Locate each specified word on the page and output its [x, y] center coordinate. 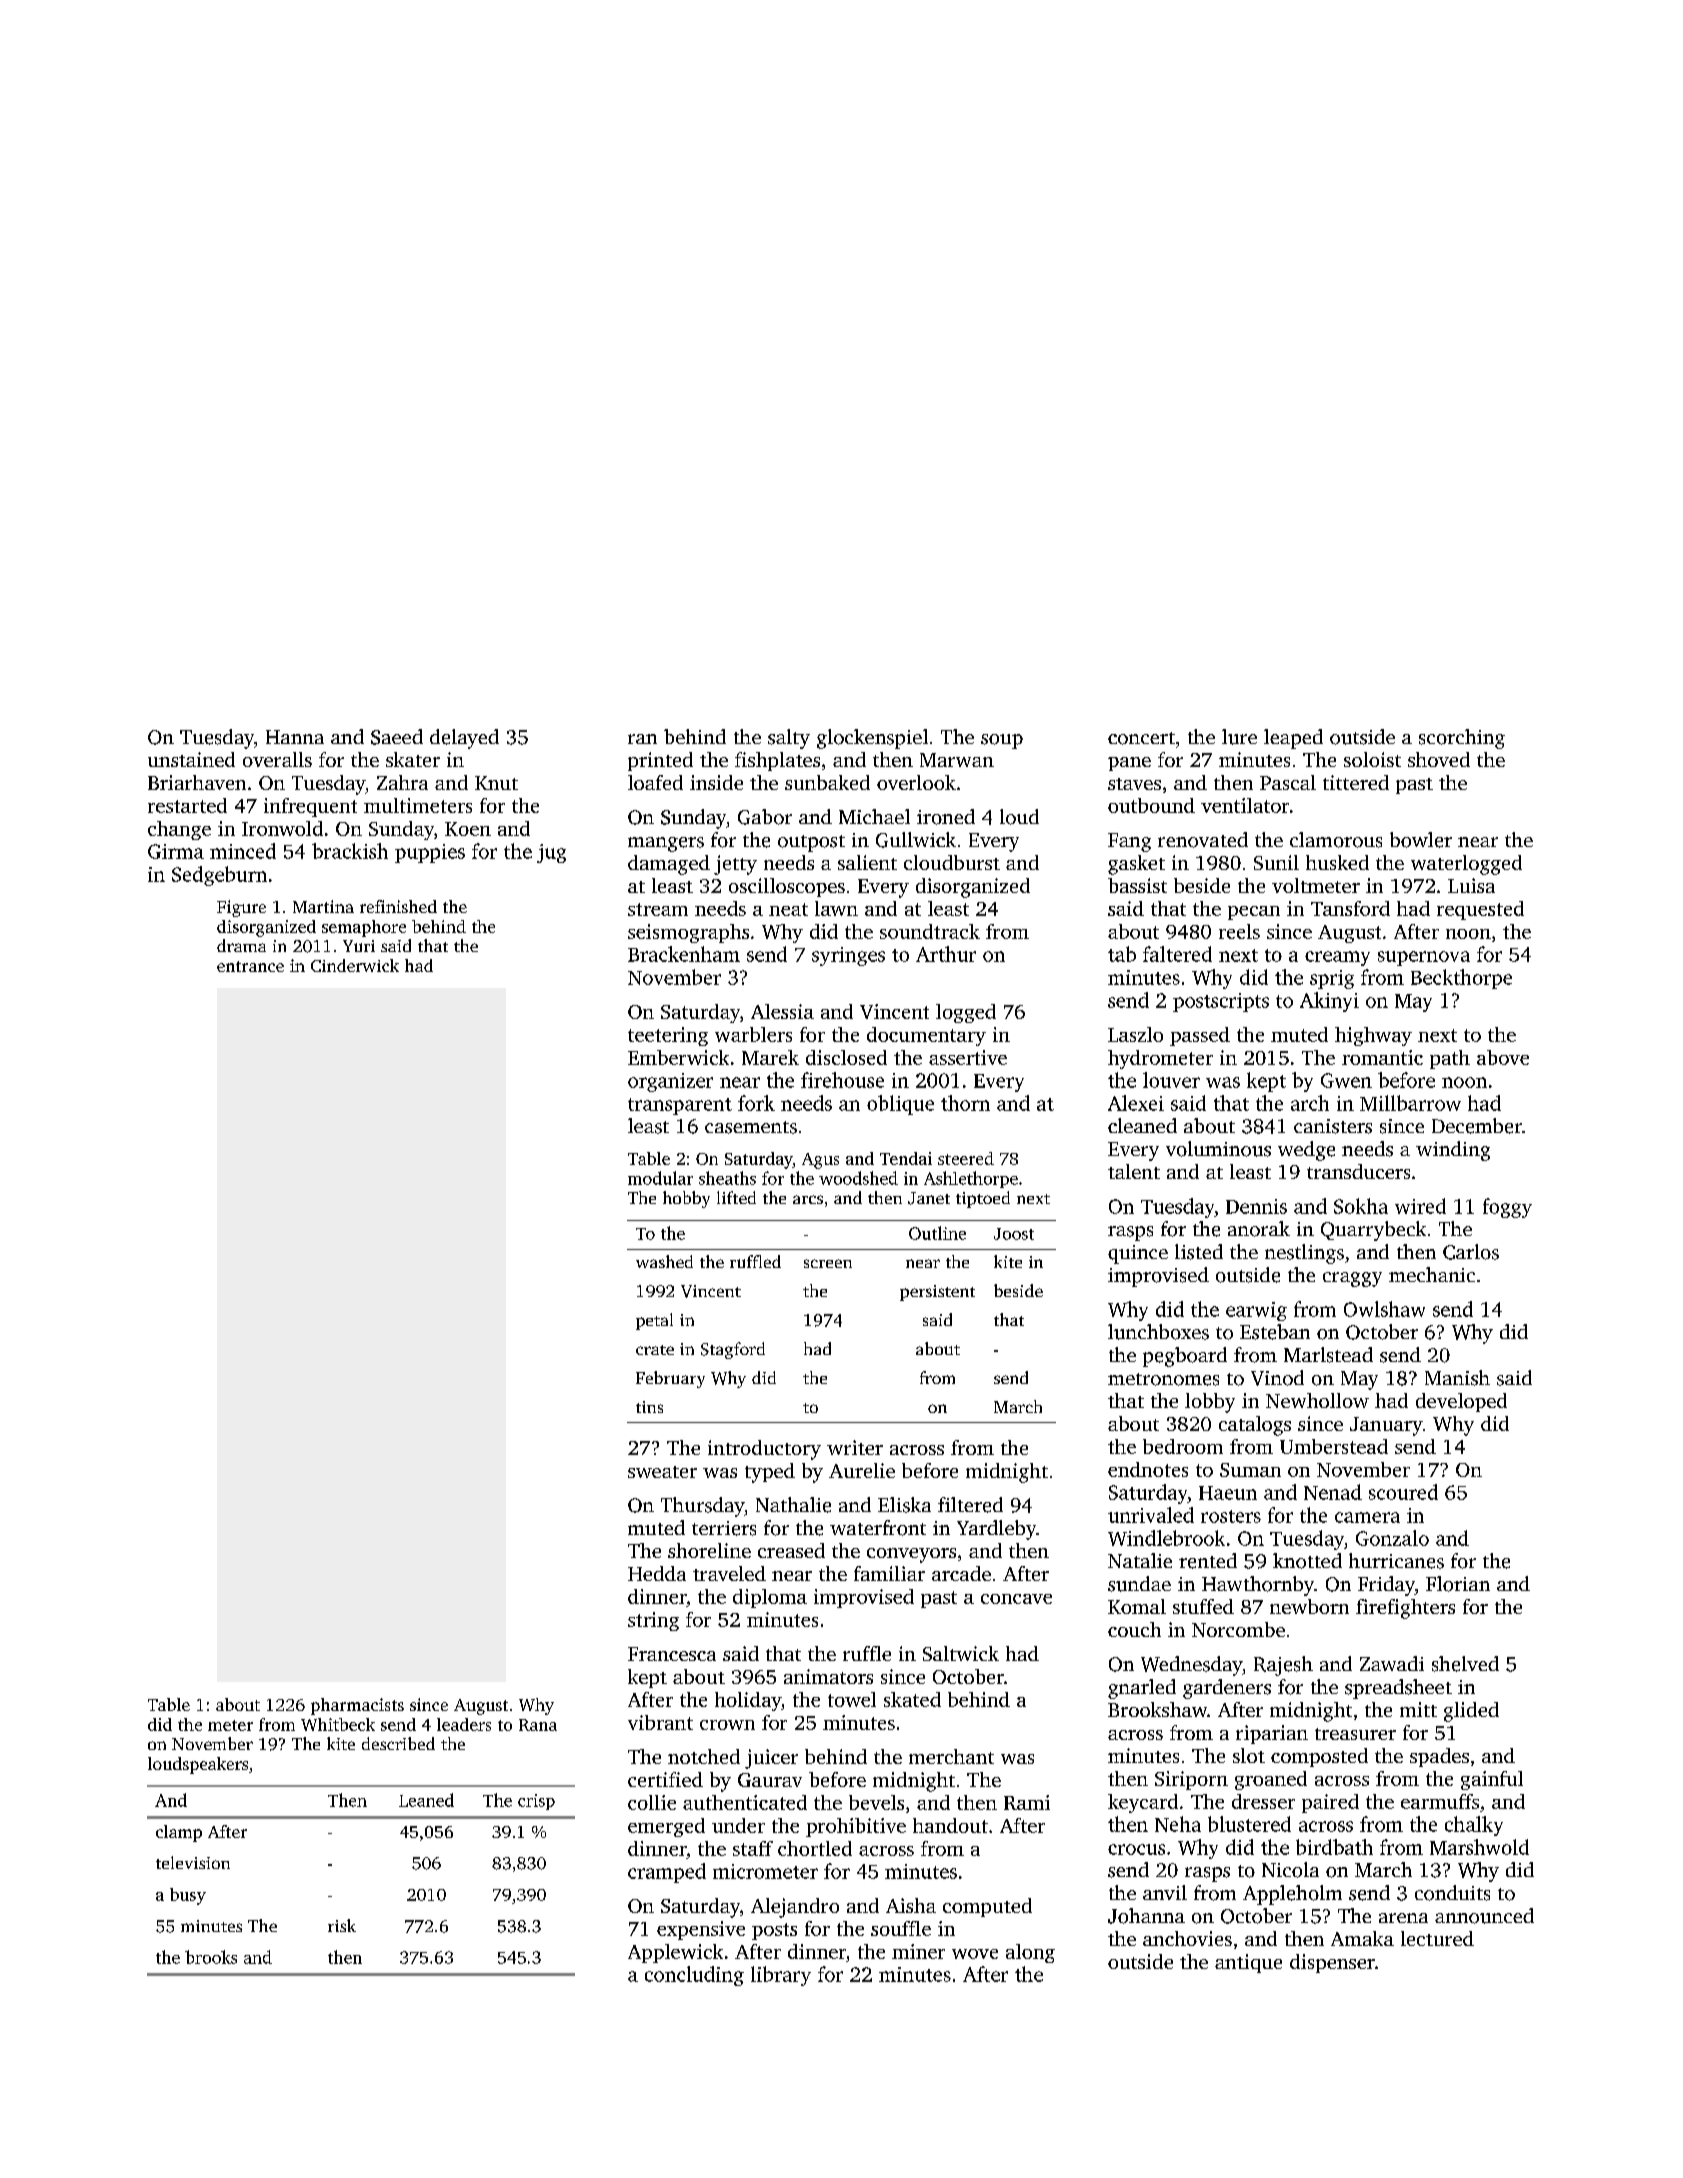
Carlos [1471, 1252]
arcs [808, 1199]
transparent [680, 1106]
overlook [916, 782]
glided [1471, 1712]
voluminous [1218, 1149]
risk [342, 1925]
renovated [1203, 840]
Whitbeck [338, 1724]
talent [1134, 1171]
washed [664, 1261]
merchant [951, 1756]
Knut [496, 783]
